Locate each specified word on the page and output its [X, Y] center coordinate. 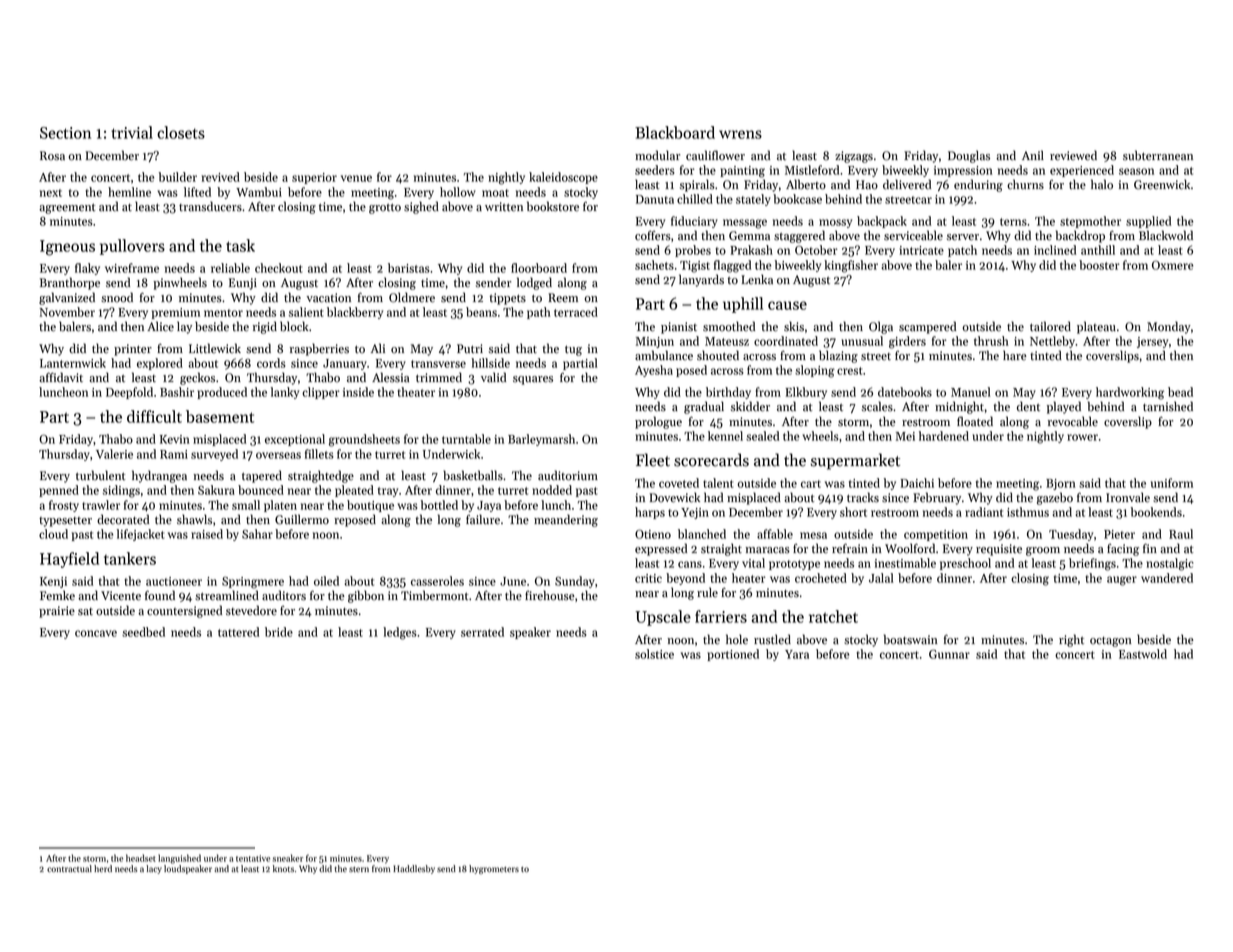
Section [65, 133]
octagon [1111, 642]
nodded [552, 490]
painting [742, 172]
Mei [905, 436]
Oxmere [1173, 265]
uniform [1172, 483]
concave [96, 633]
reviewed [1073, 155]
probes [693, 251]
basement [220, 416]
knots [283, 868]
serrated [482, 632]
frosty [64, 506]
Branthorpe [70, 283]
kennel [725, 436]
